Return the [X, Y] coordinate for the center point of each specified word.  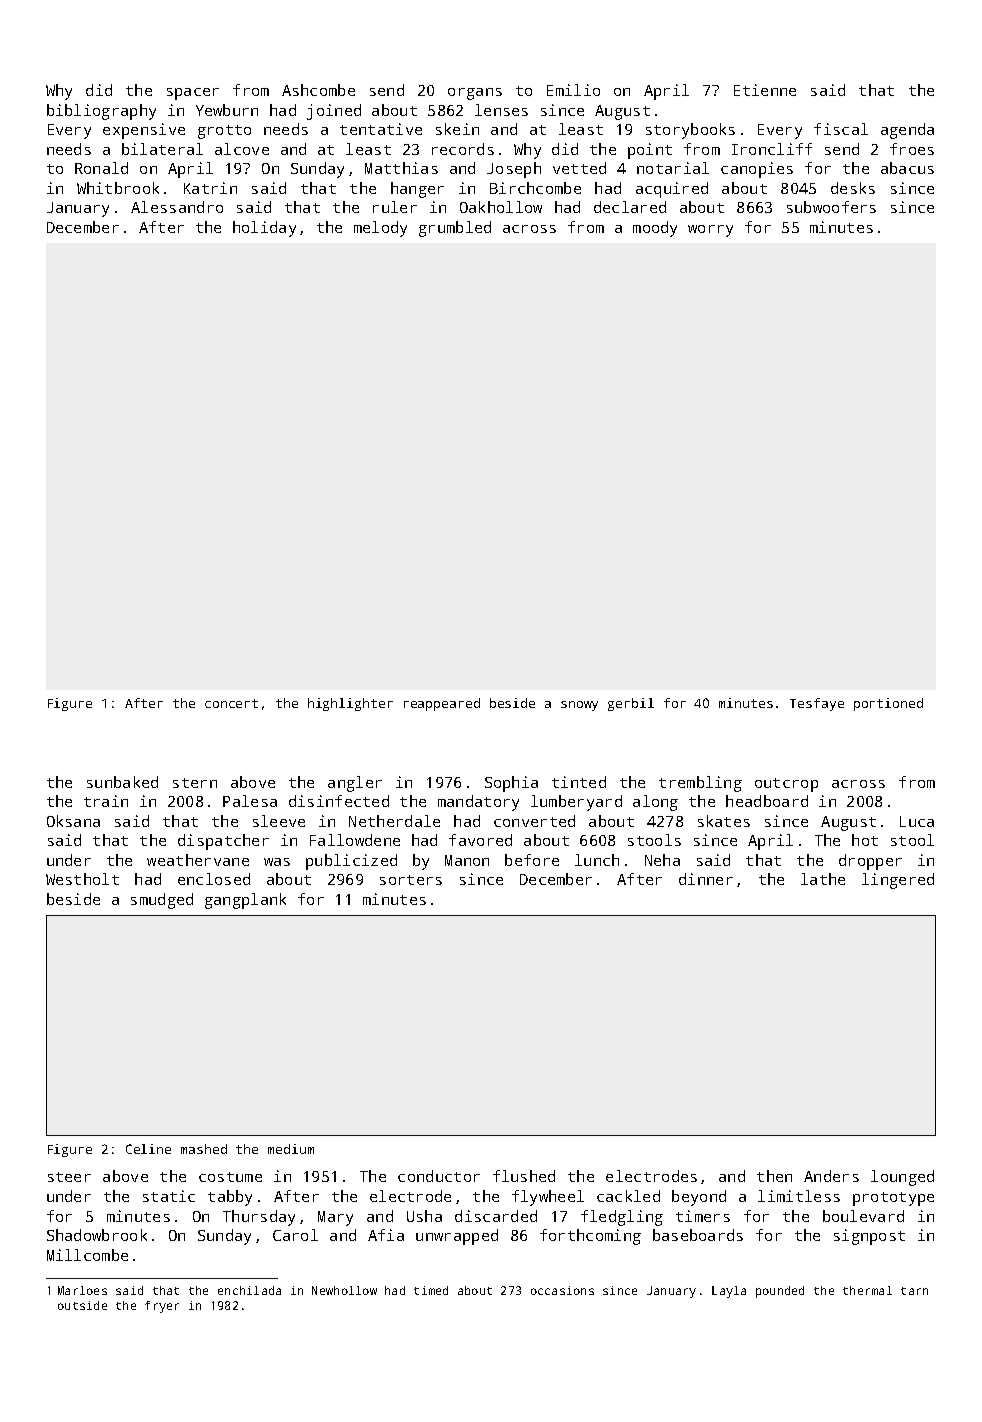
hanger [417, 190]
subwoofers [831, 207]
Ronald [101, 168]
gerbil [631, 704]
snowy [579, 706]
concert [231, 703]
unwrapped [457, 1237]
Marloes [82, 1290]
